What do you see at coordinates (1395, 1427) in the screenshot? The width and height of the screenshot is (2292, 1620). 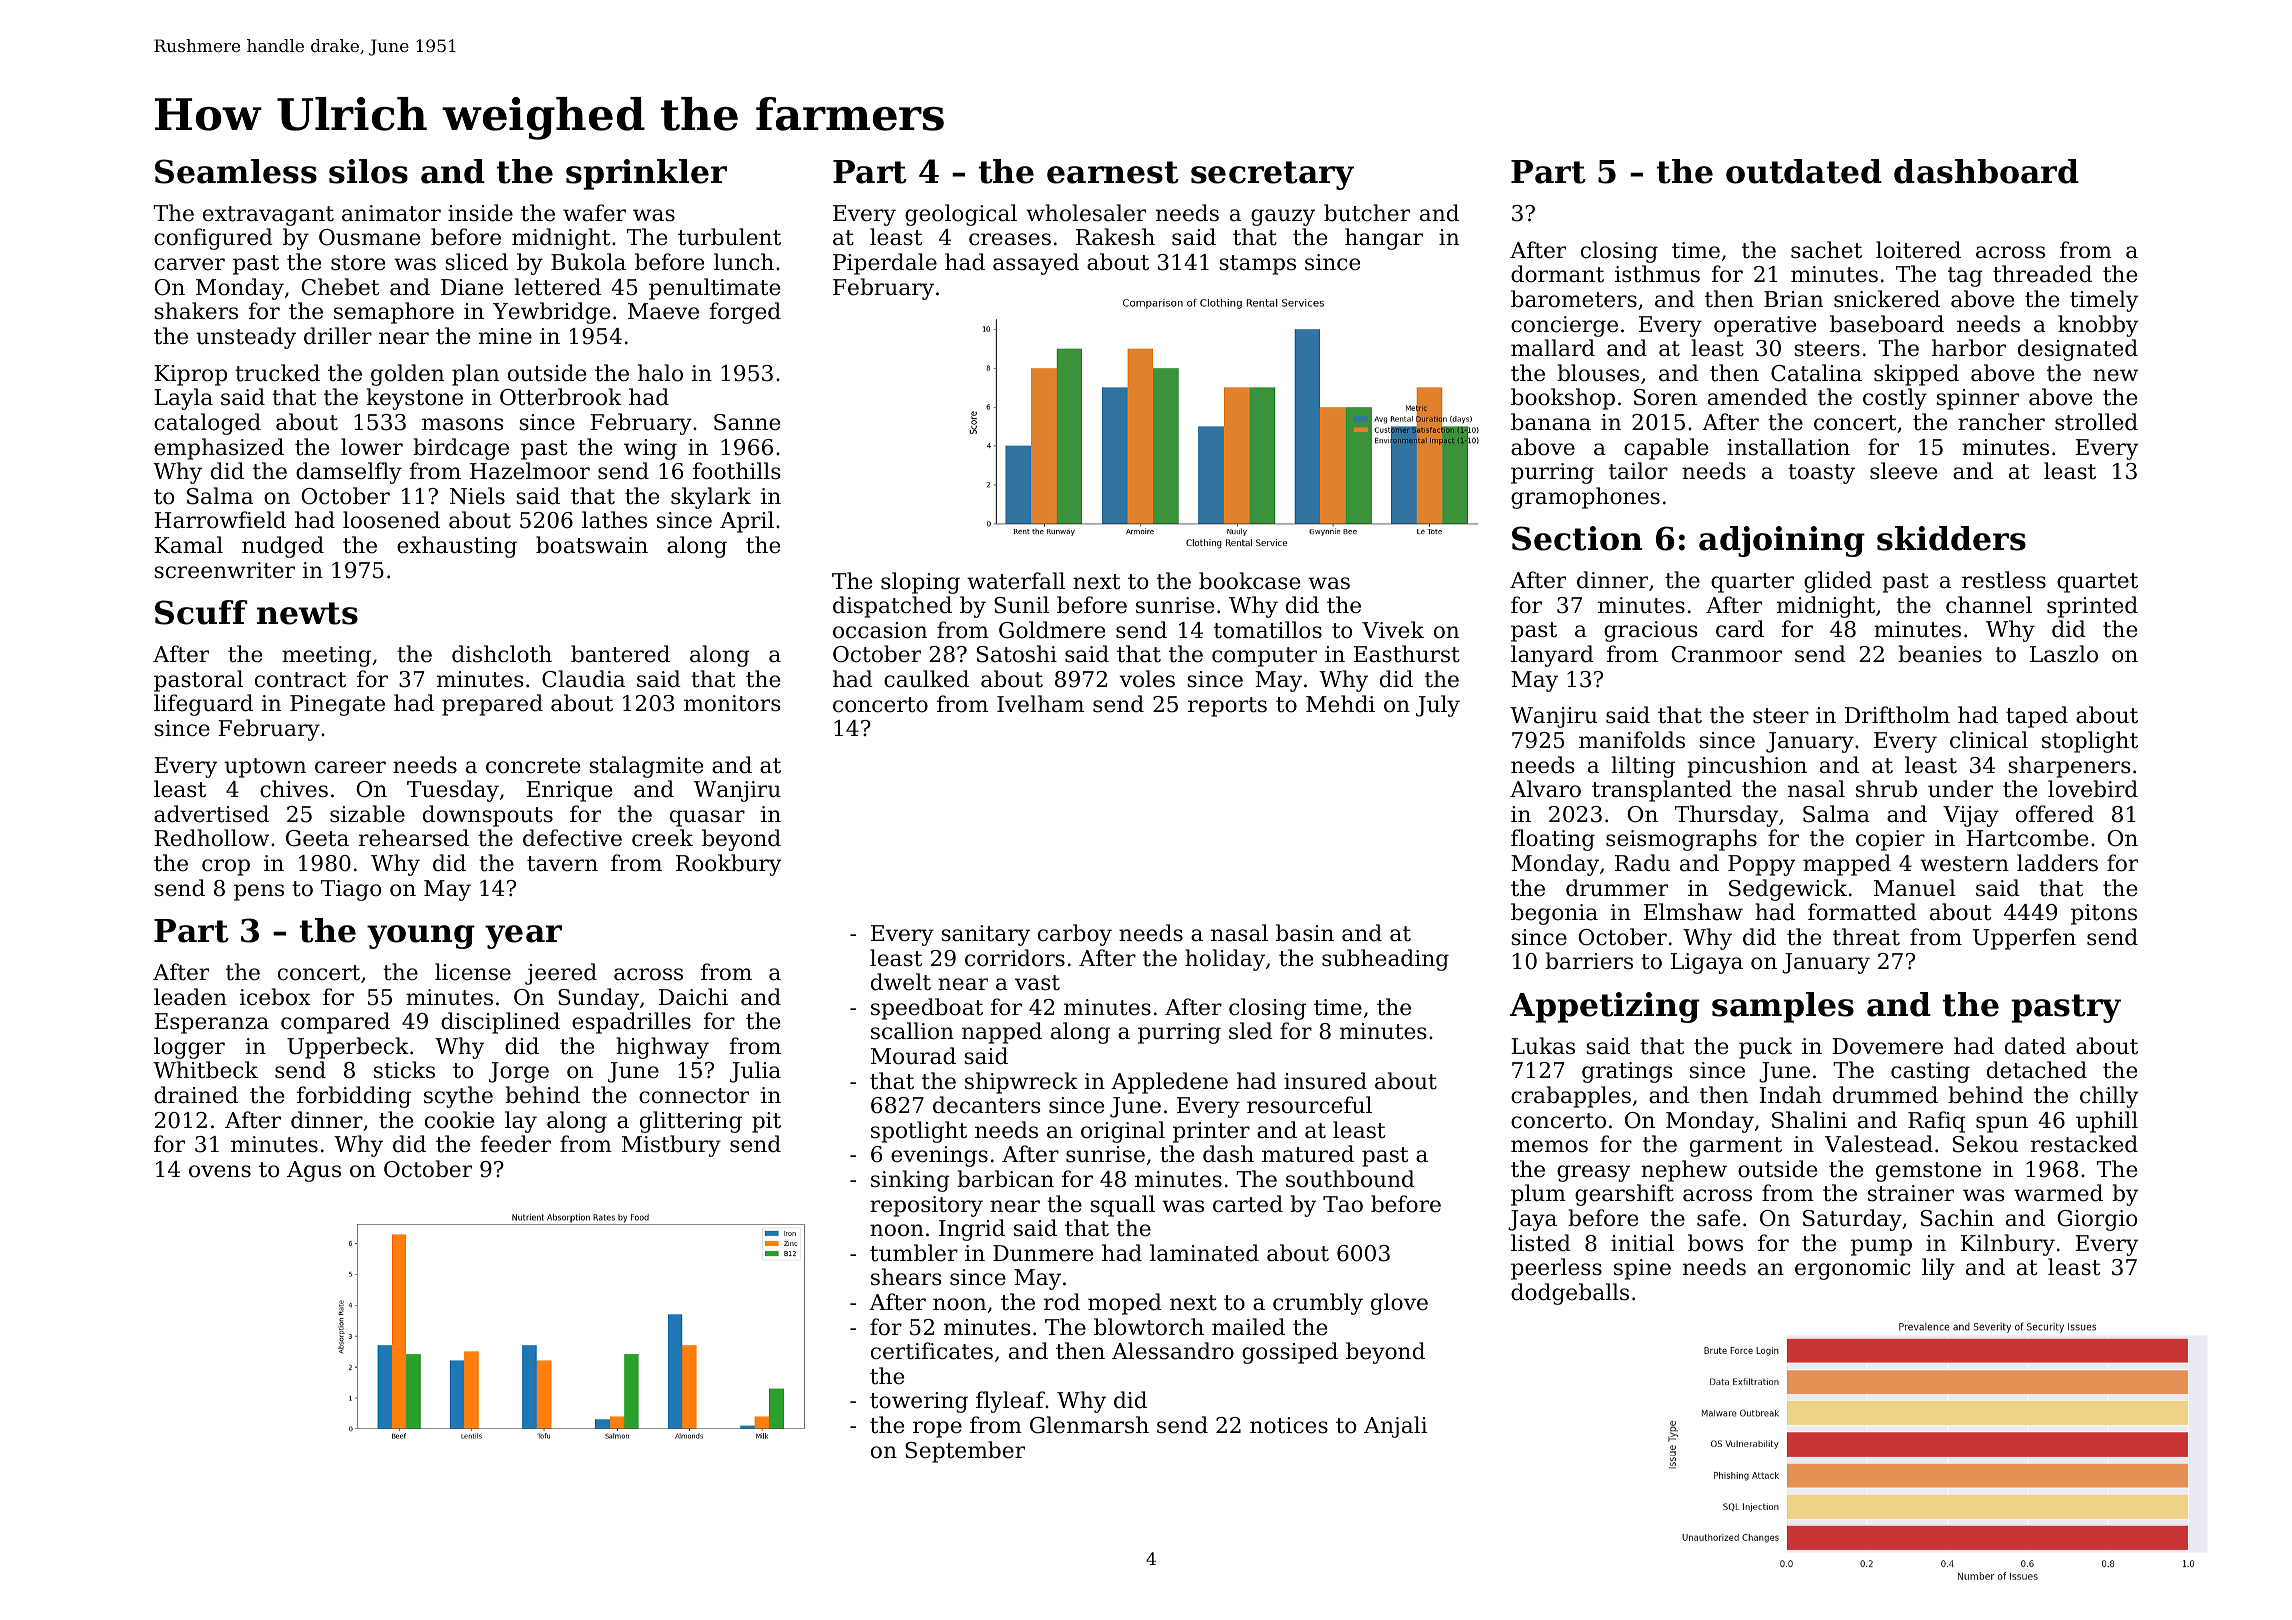 I see `Anjali` at bounding box center [1395, 1427].
